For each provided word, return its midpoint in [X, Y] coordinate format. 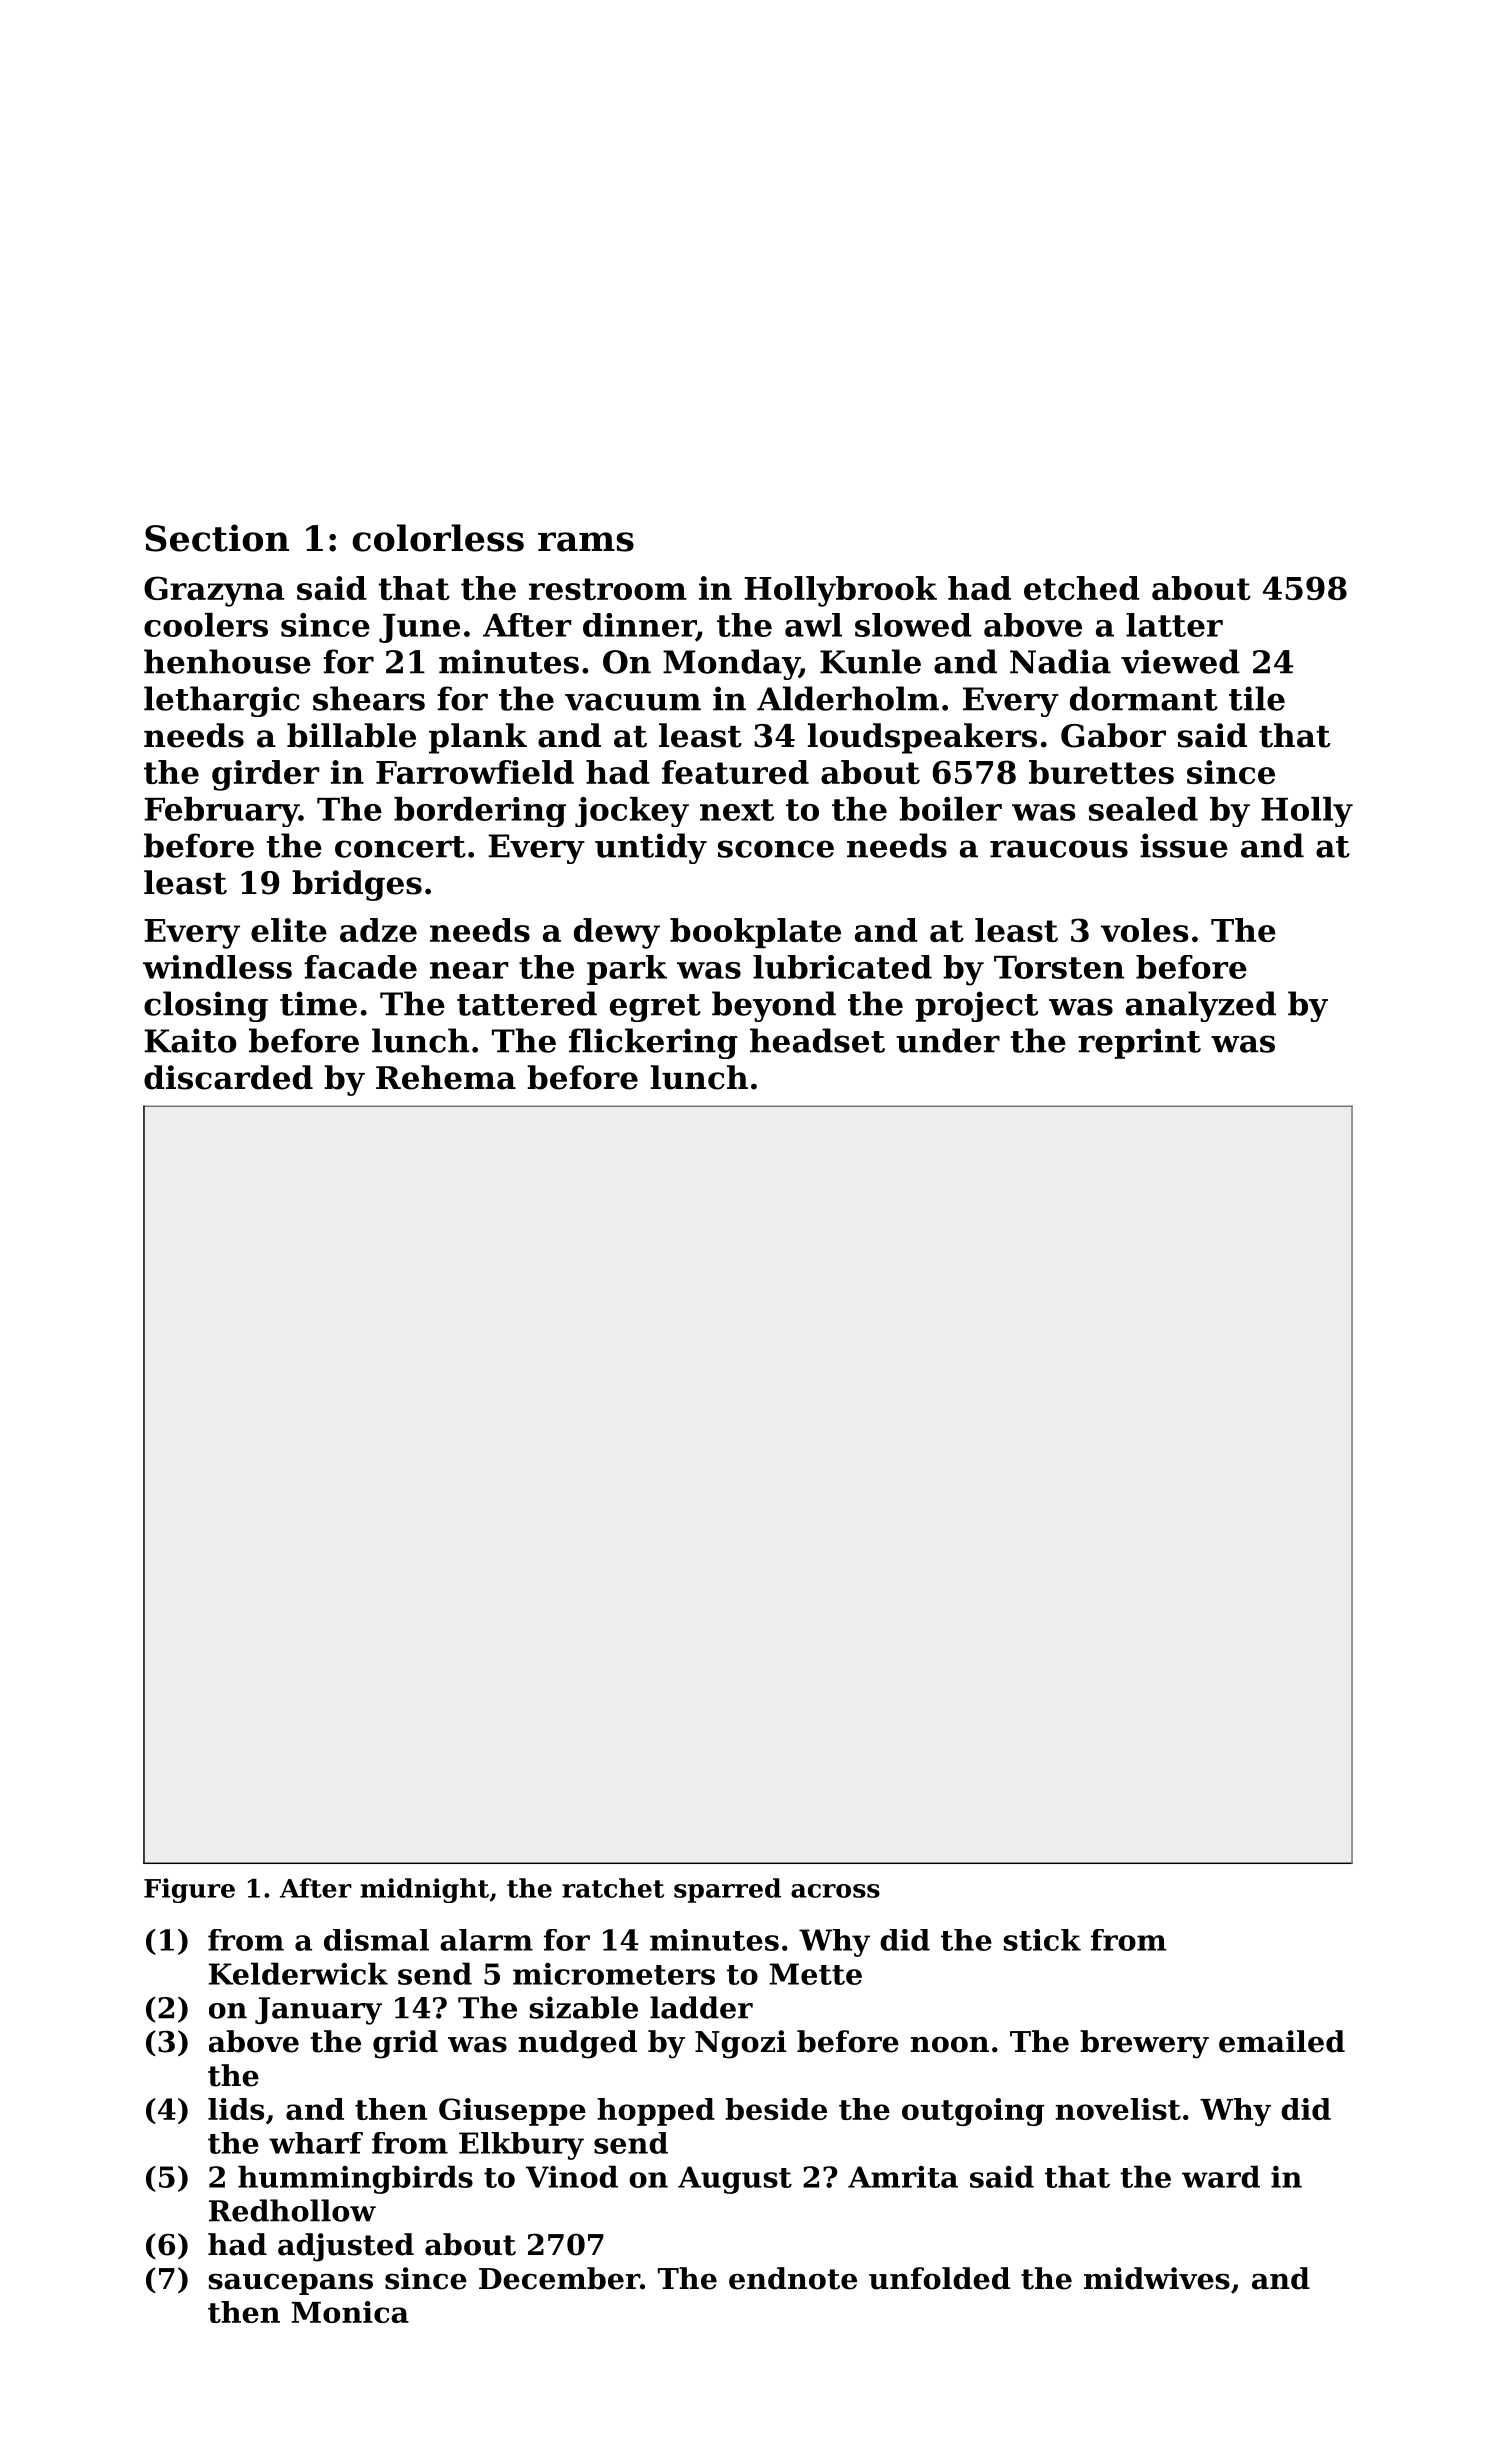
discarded [228, 1077]
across [835, 1891]
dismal [376, 1940]
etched [1082, 588]
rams [586, 542]
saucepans [291, 2284]
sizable [584, 2007]
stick [1042, 1940]
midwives [1157, 2278]
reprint [1139, 1043]
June [419, 628]
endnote [793, 2278]
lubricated [842, 967]
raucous [1059, 849]
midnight [424, 1890]
